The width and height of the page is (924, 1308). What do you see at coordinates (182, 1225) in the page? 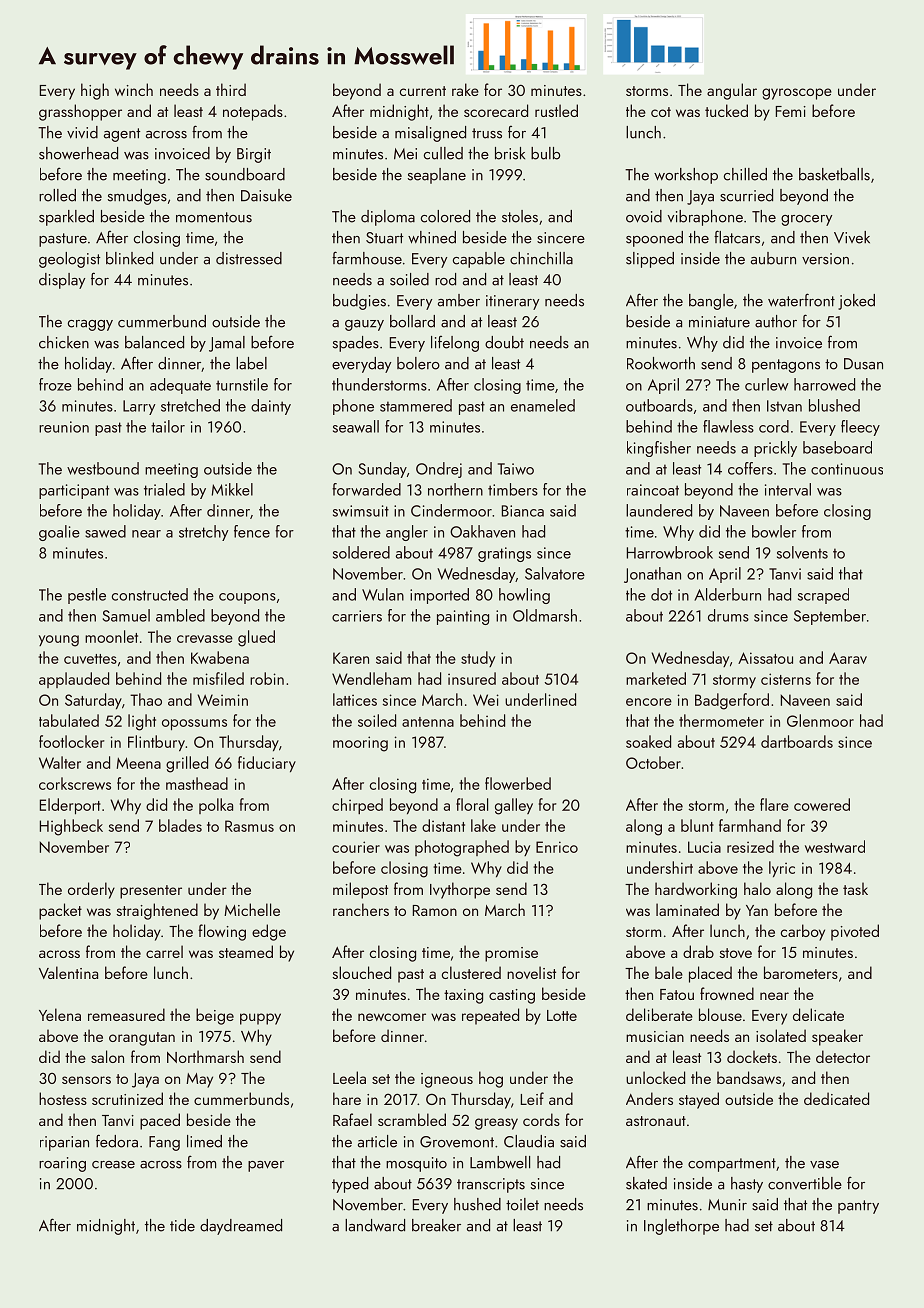
I see `tide` at bounding box center [182, 1225].
